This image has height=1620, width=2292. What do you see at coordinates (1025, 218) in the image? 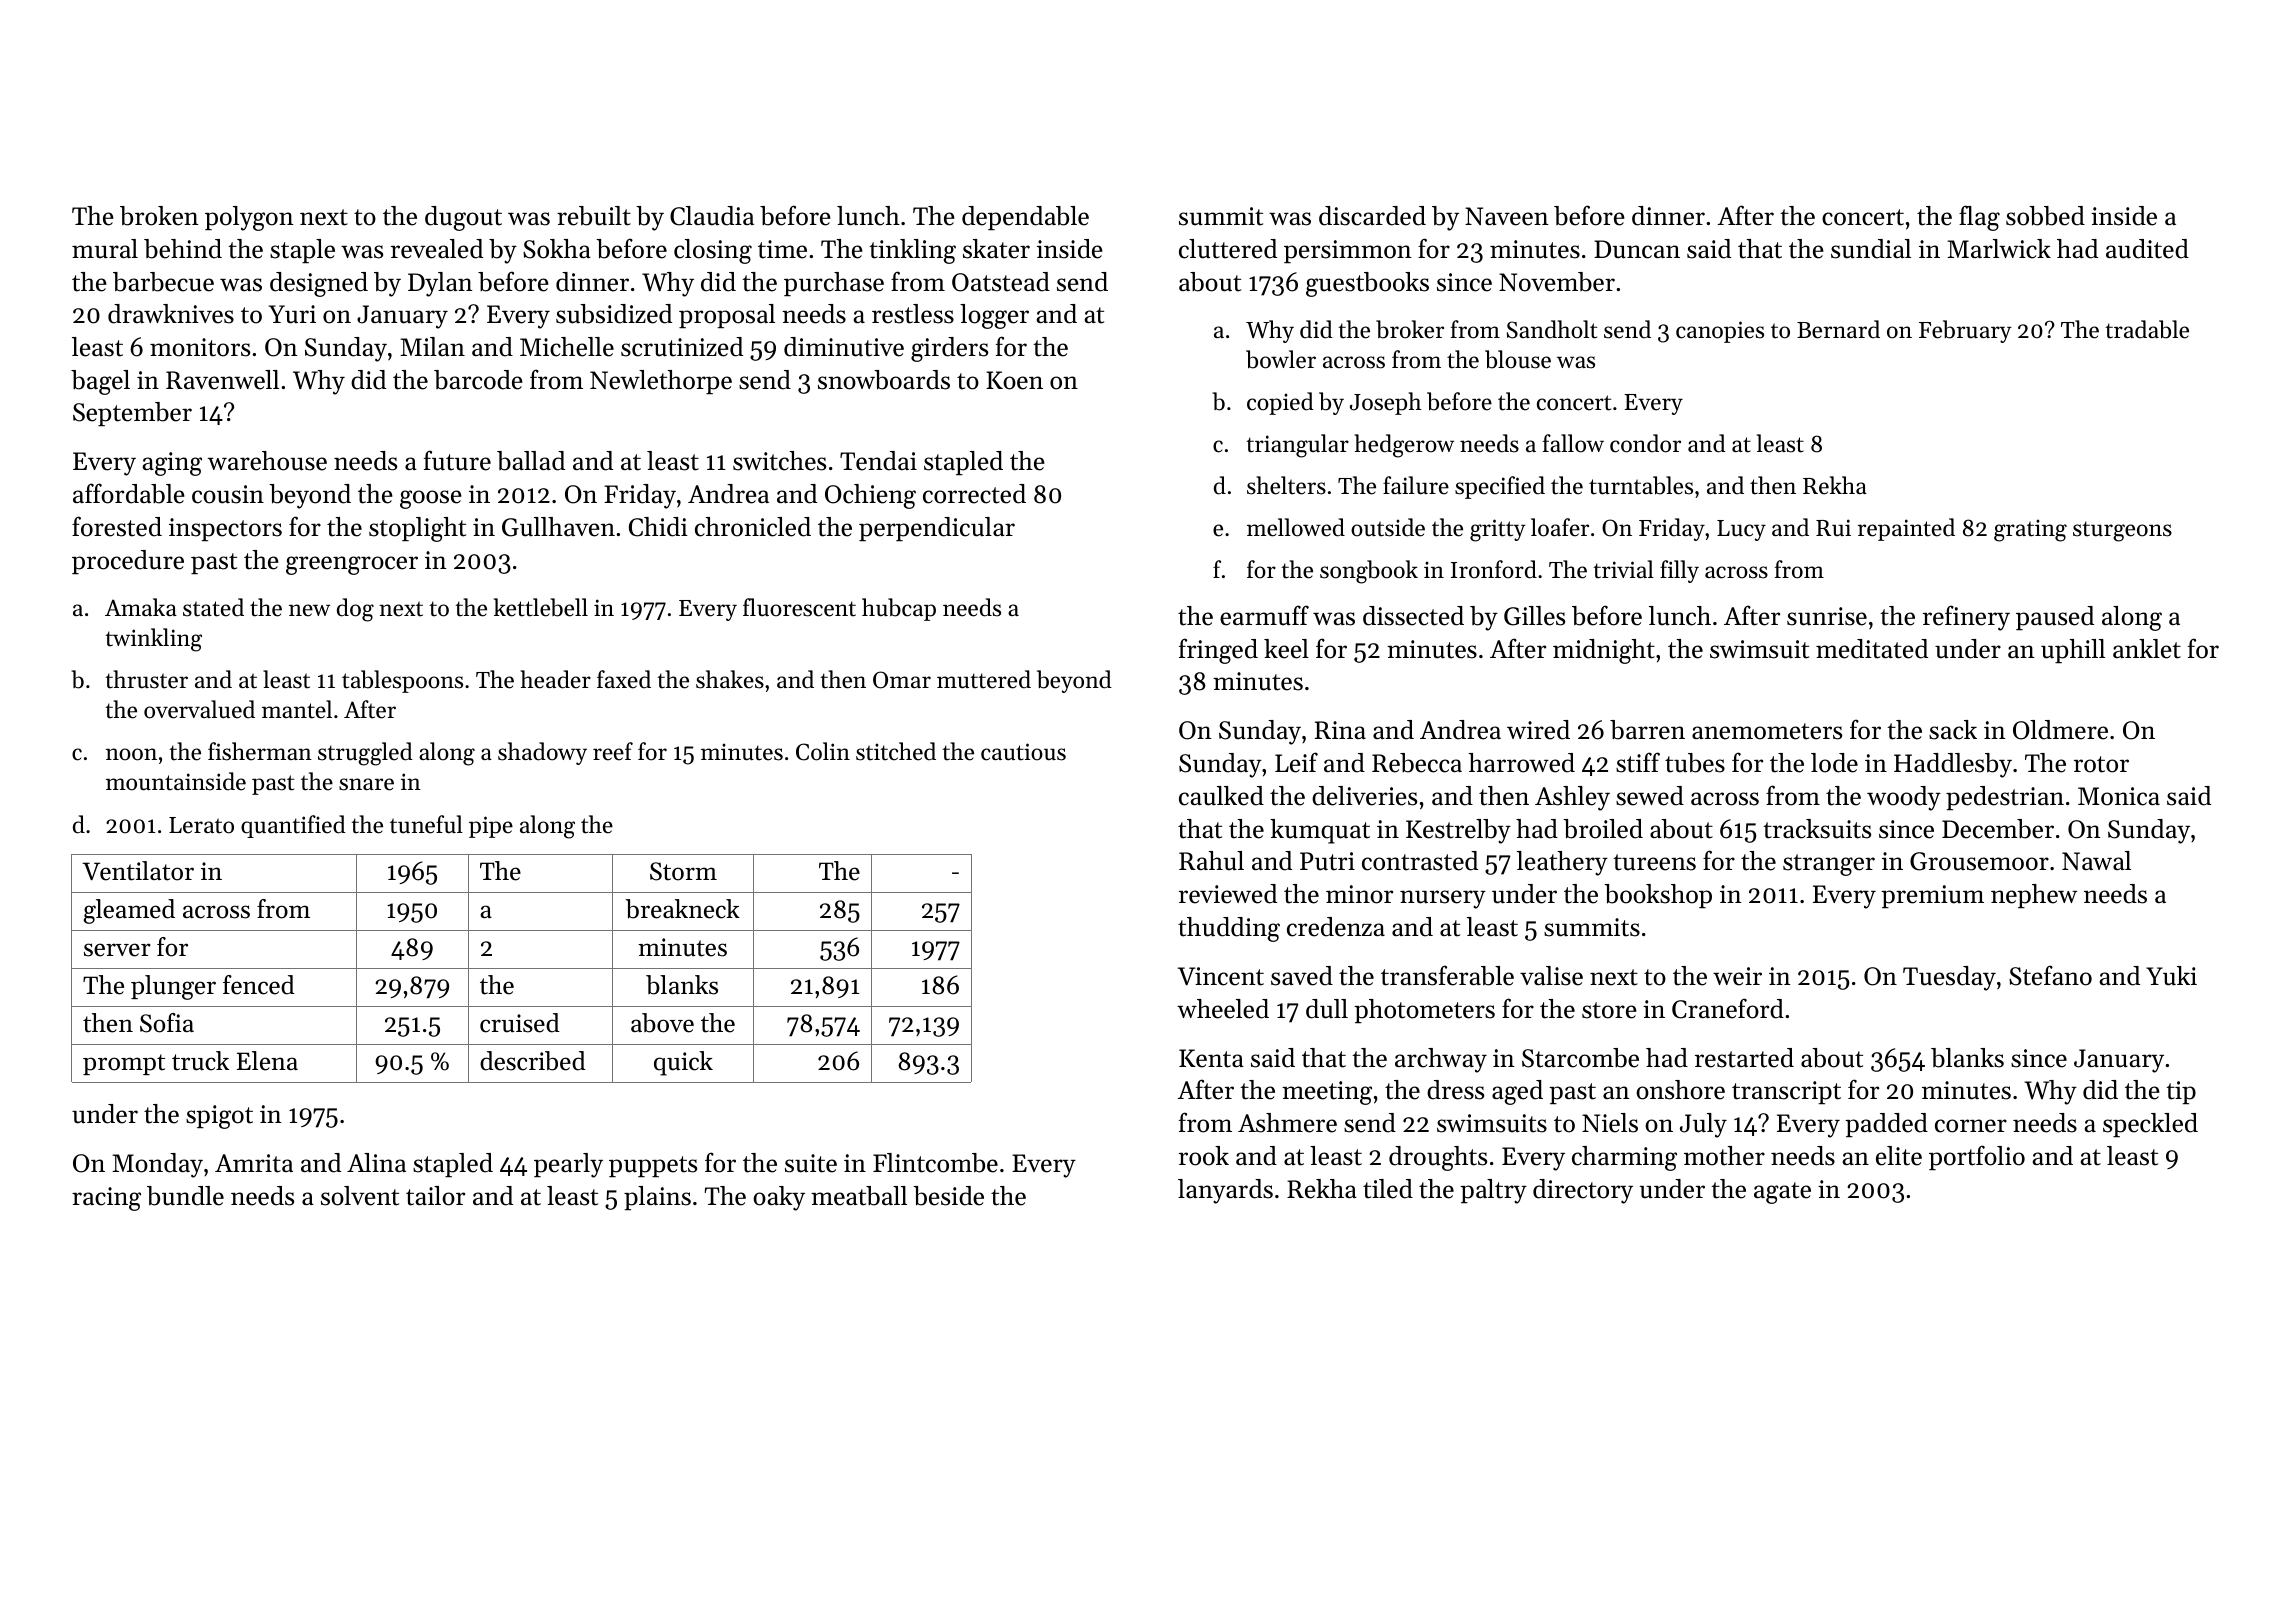
I see `dependable` at bounding box center [1025, 218].
